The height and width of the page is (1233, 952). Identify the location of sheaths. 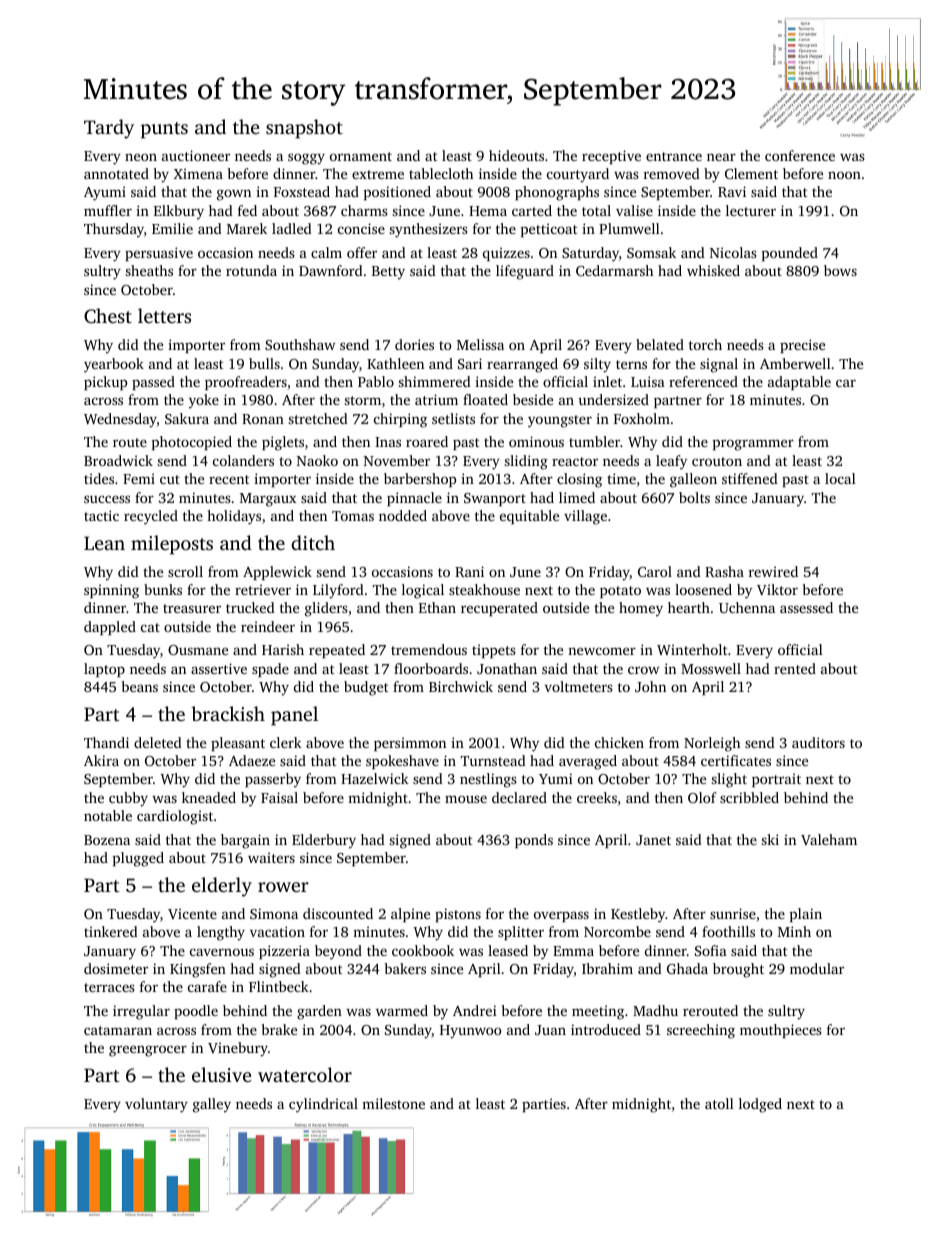
(149, 270).
